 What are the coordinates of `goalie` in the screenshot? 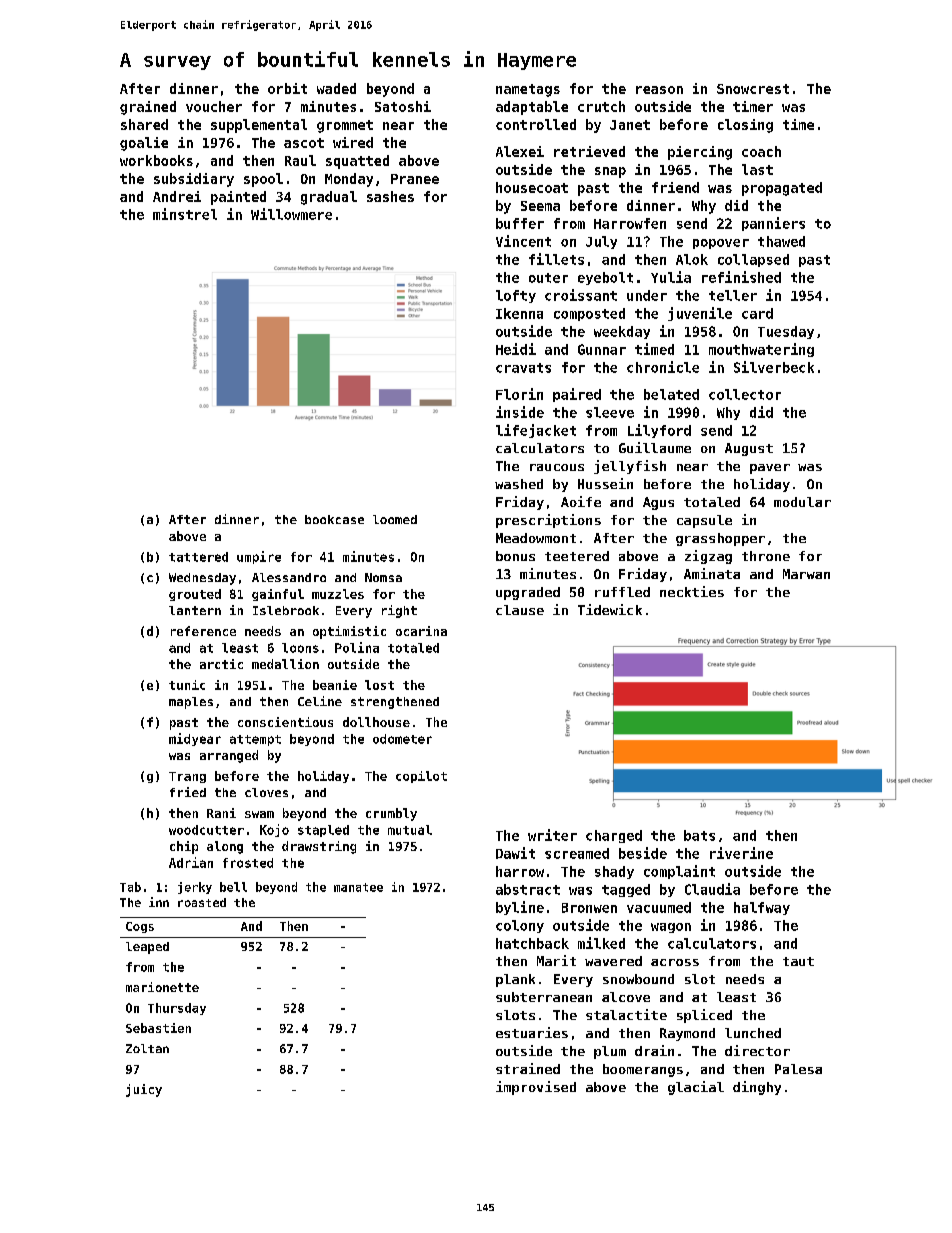 It's located at (144, 144).
